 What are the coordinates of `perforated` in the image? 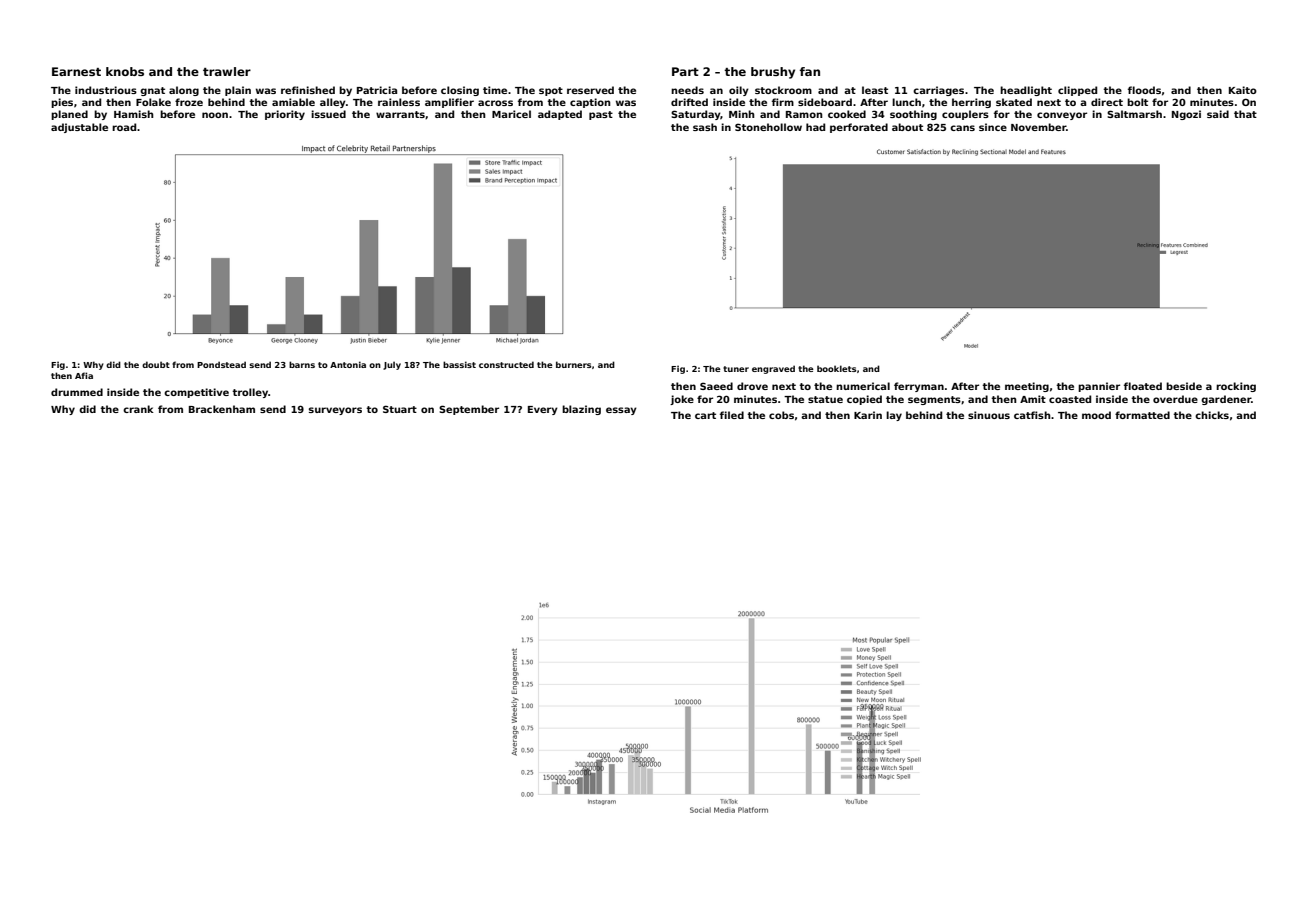 It's located at (859, 128).
